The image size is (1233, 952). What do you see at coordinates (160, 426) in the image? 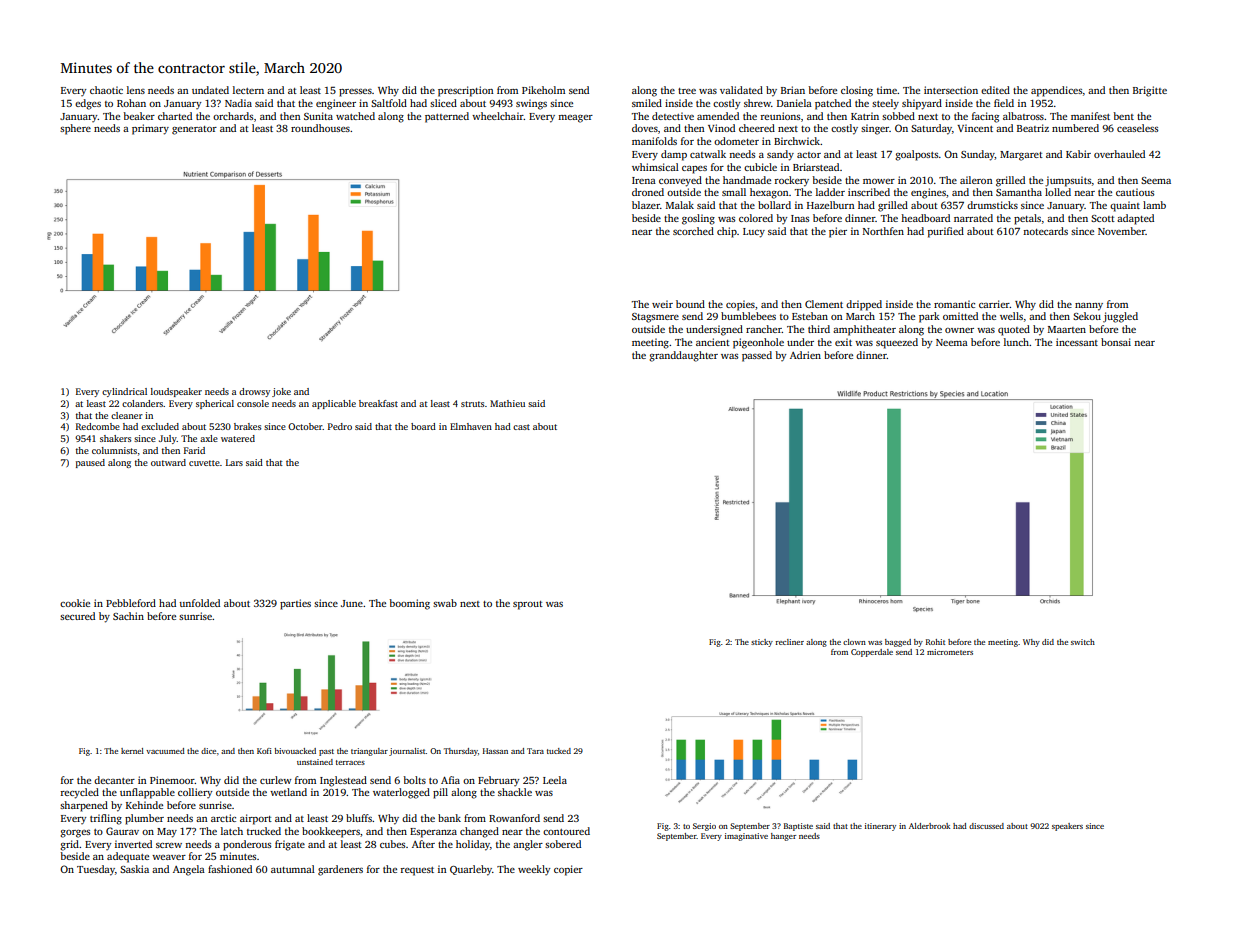
I see `excluded` at bounding box center [160, 426].
